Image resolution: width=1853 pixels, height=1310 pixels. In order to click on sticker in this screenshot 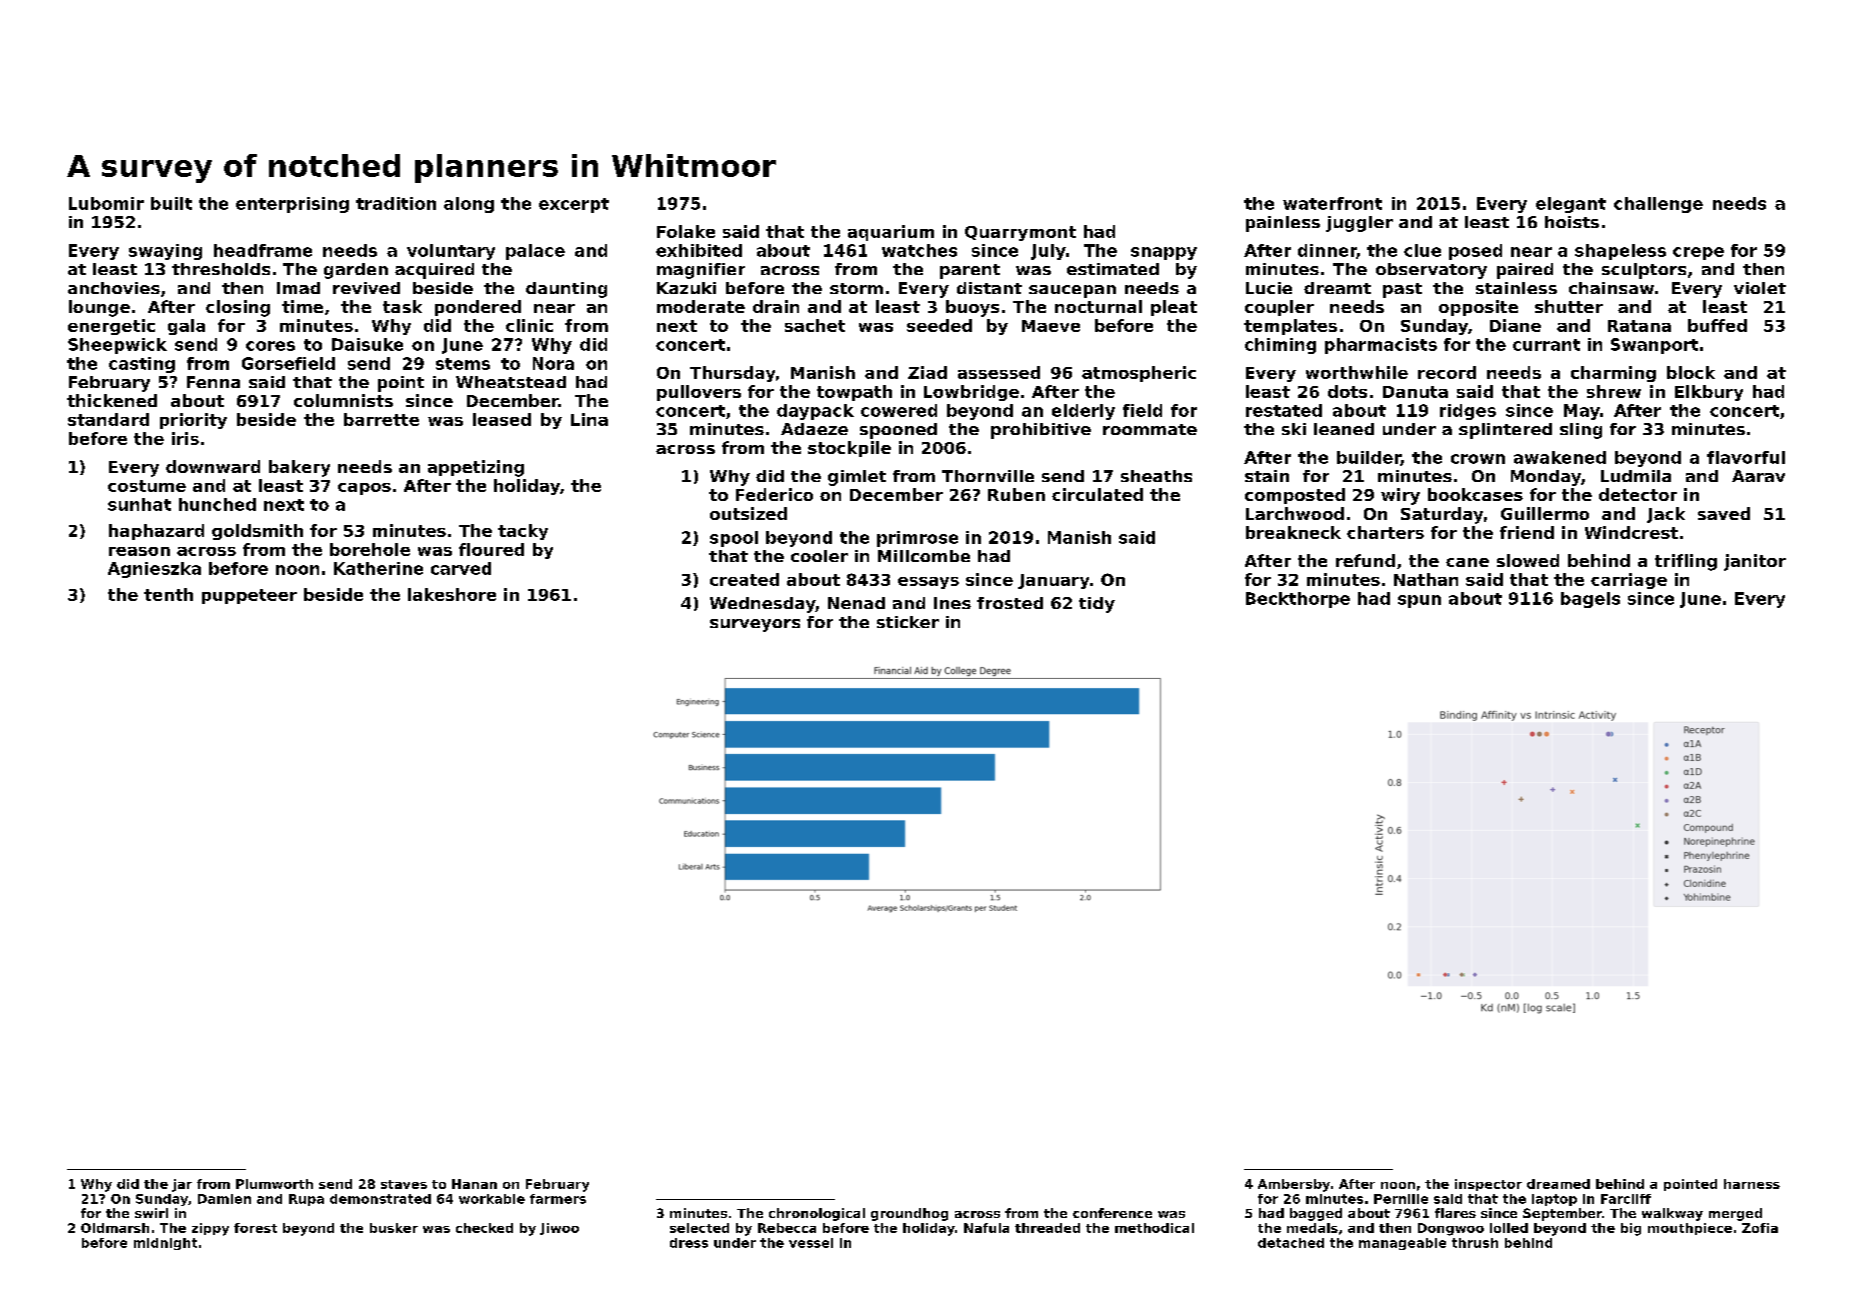, I will do `click(908, 622)`.
